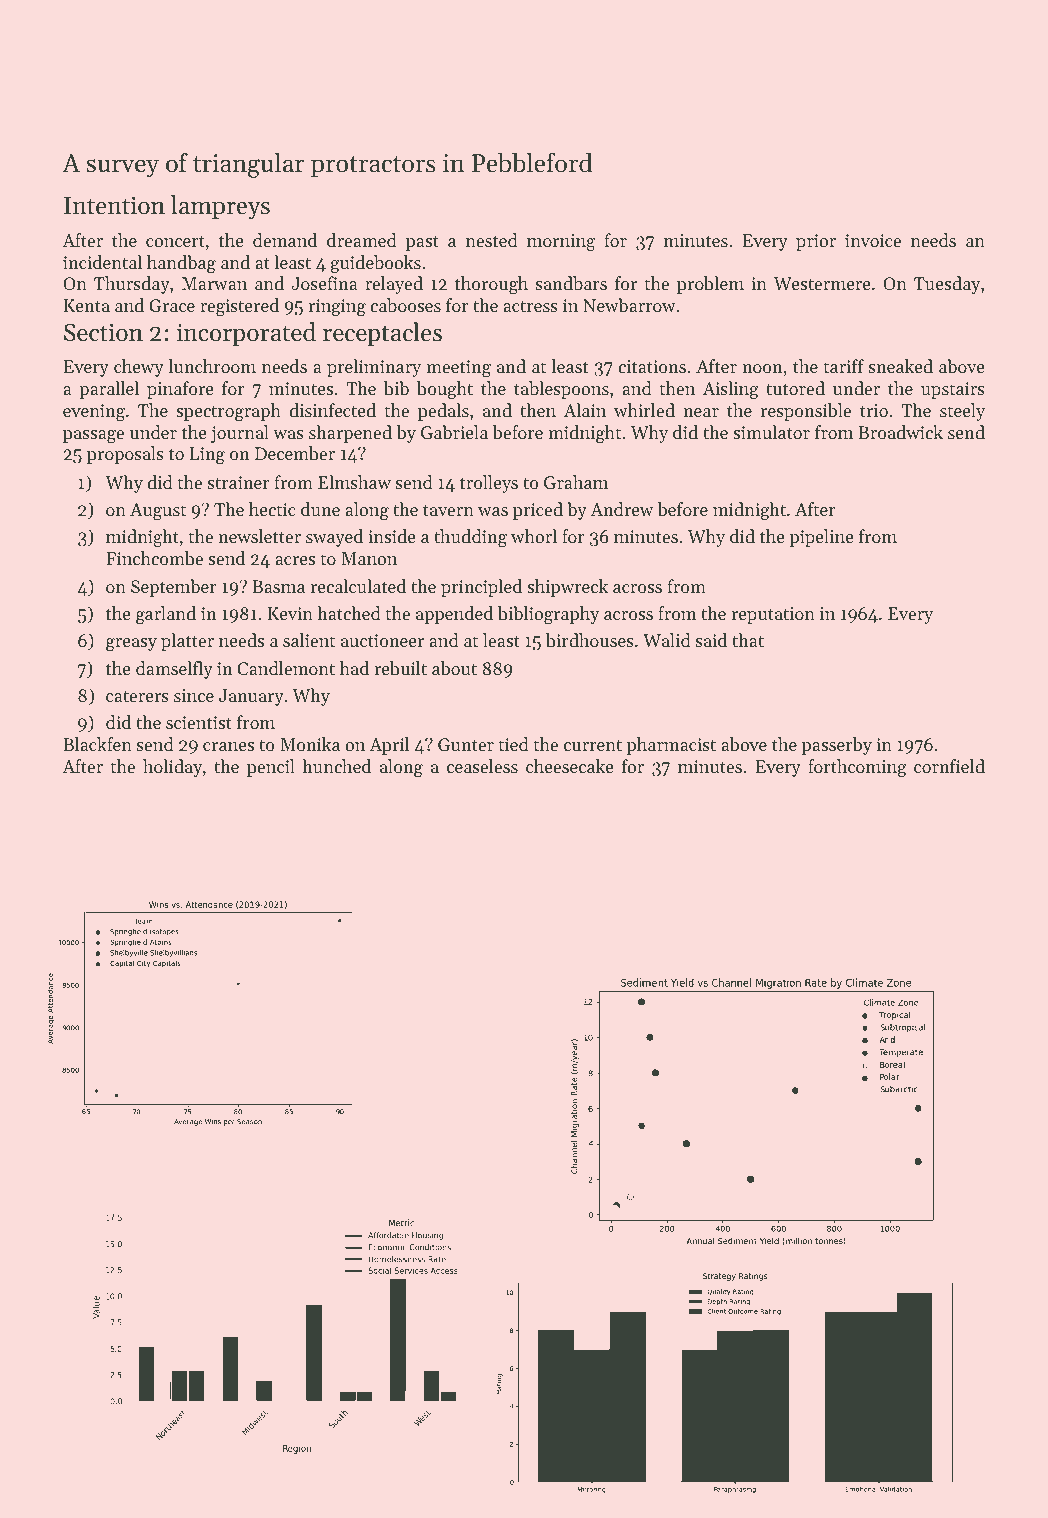  Describe the element at coordinates (220, 207) in the screenshot. I see `lampreys` at that location.
